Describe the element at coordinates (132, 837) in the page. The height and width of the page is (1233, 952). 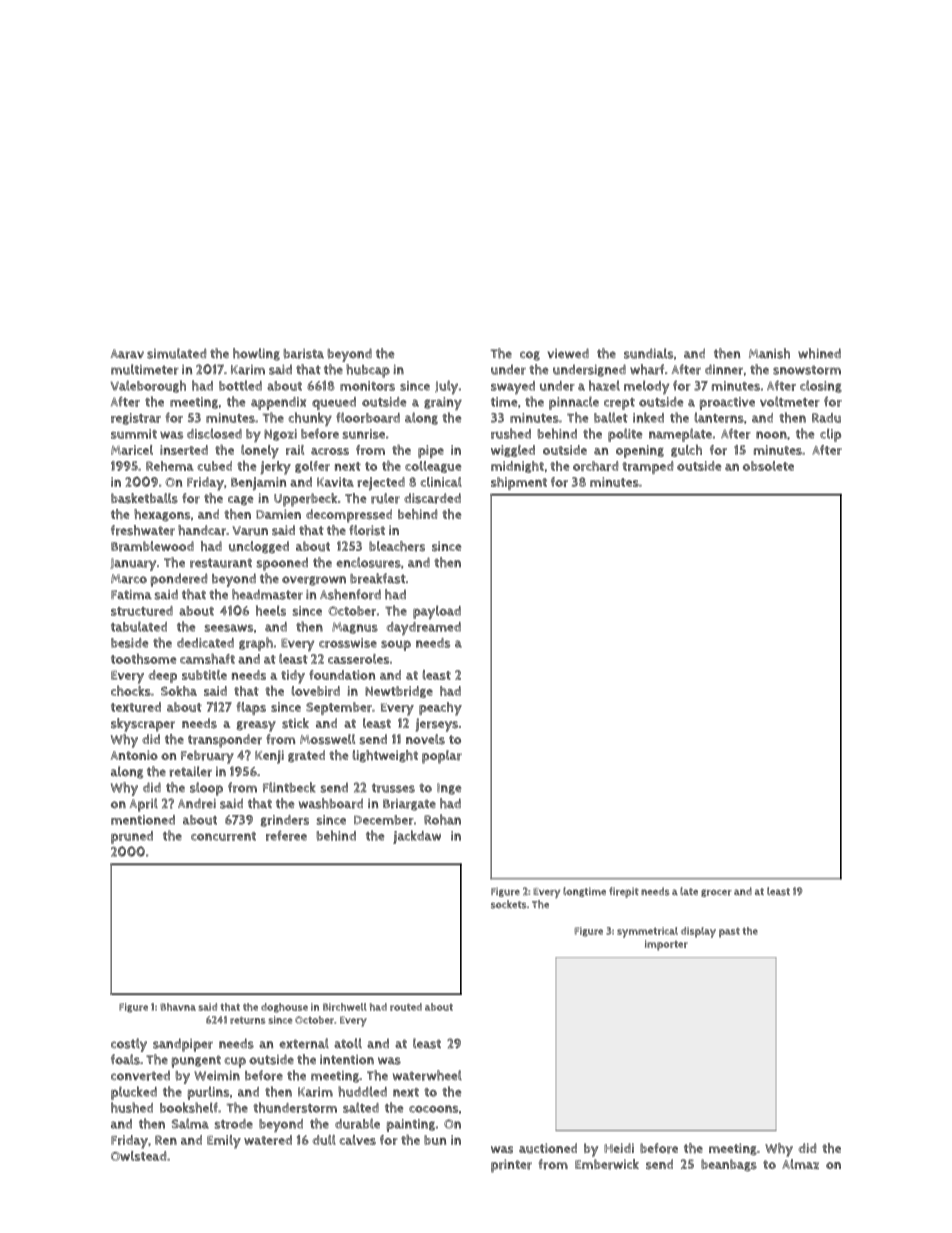
I see `pruned` at that location.
